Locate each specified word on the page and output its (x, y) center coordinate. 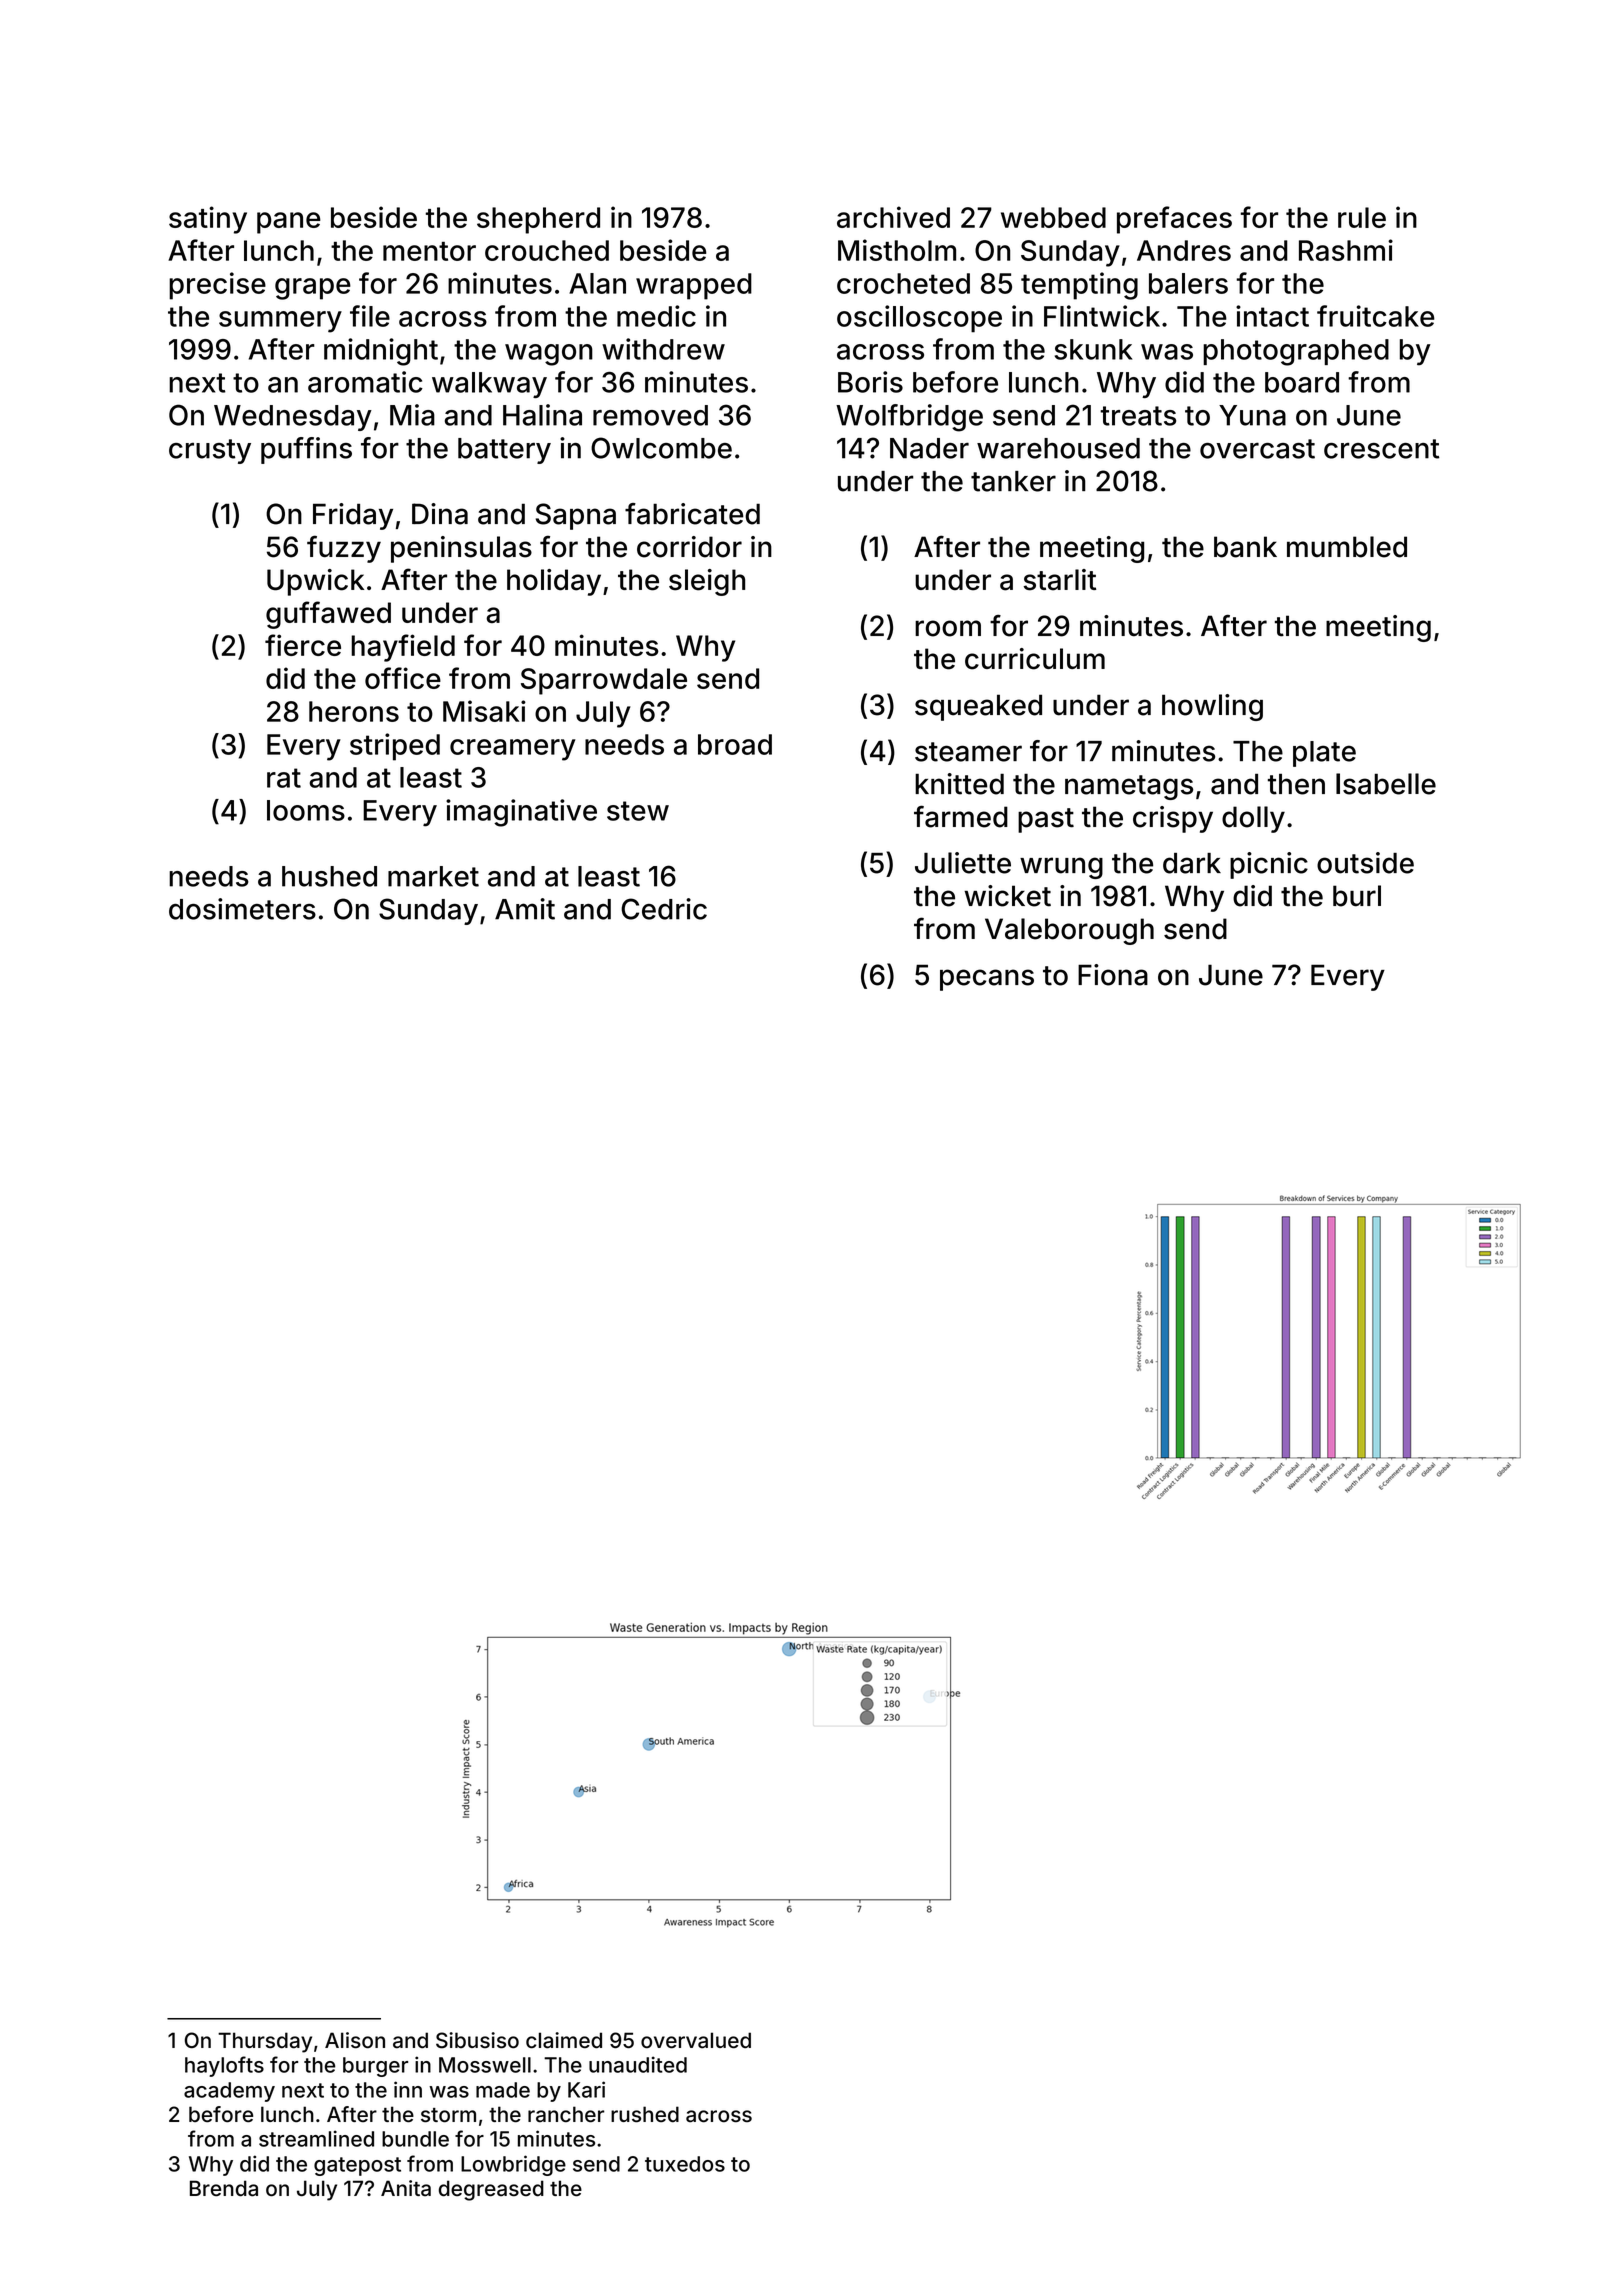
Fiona (1113, 975)
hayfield (403, 648)
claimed (564, 2040)
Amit (525, 909)
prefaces (1174, 220)
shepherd (538, 220)
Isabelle (1386, 784)
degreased (491, 2190)
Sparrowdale (604, 681)
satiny (208, 220)
